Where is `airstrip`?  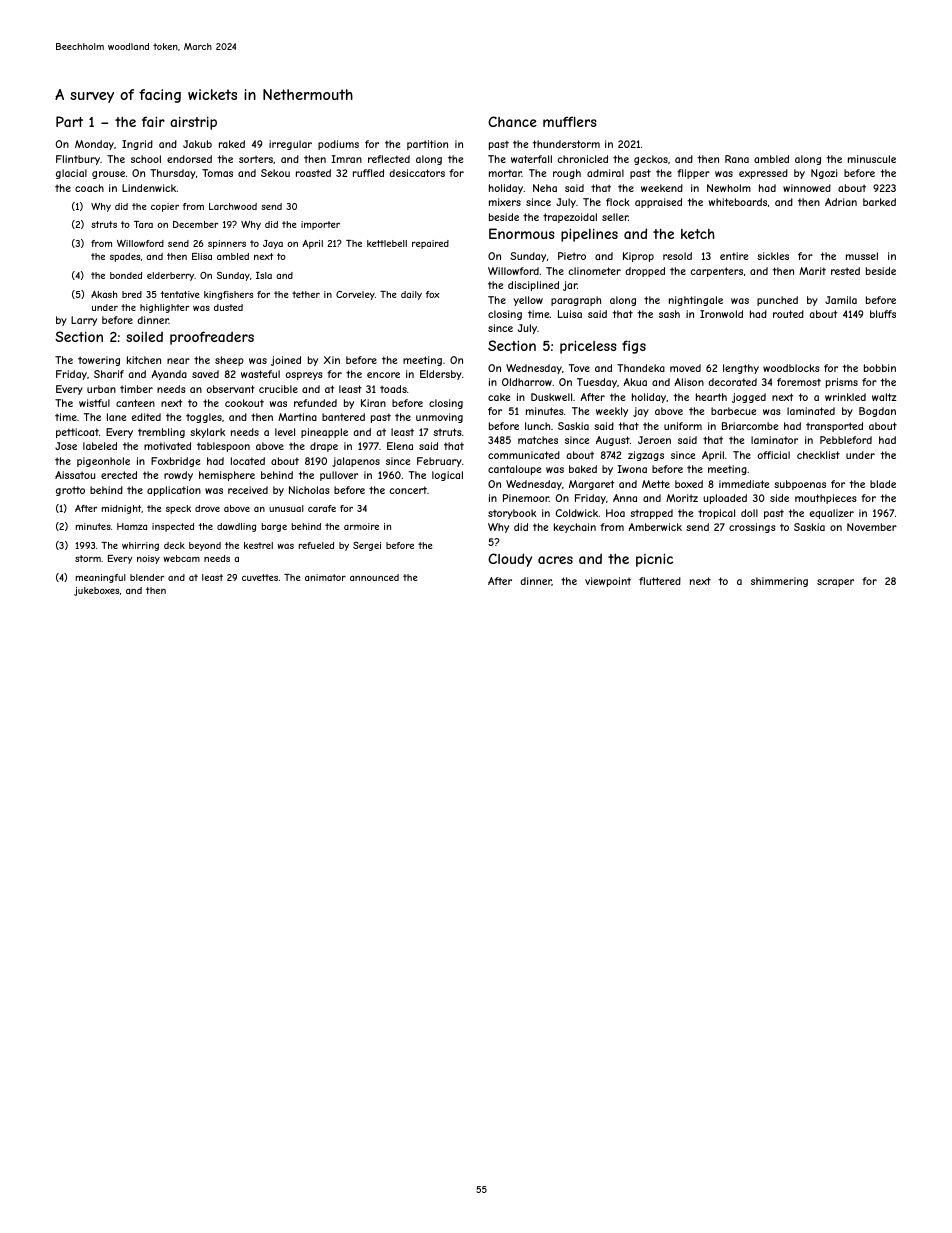 airstrip is located at coordinates (193, 123).
